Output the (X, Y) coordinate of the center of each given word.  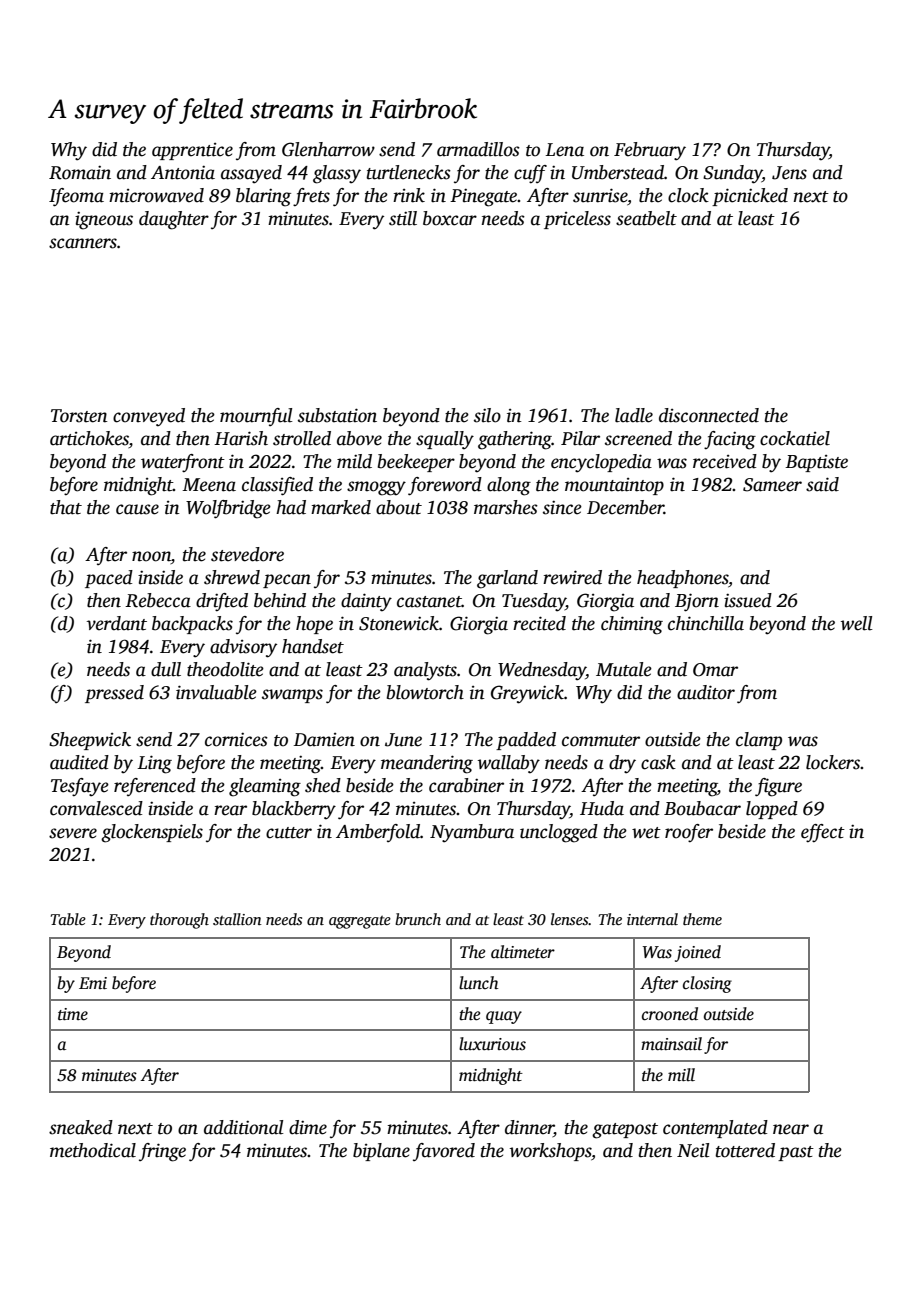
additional (244, 1127)
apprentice (192, 151)
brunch (418, 919)
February (650, 151)
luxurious (492, 1044)
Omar (715, 670)
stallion (237, 919)
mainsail (671, 1044)
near (791, 1129)
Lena (564, 150)
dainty (366, 602)
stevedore (247, 554)
